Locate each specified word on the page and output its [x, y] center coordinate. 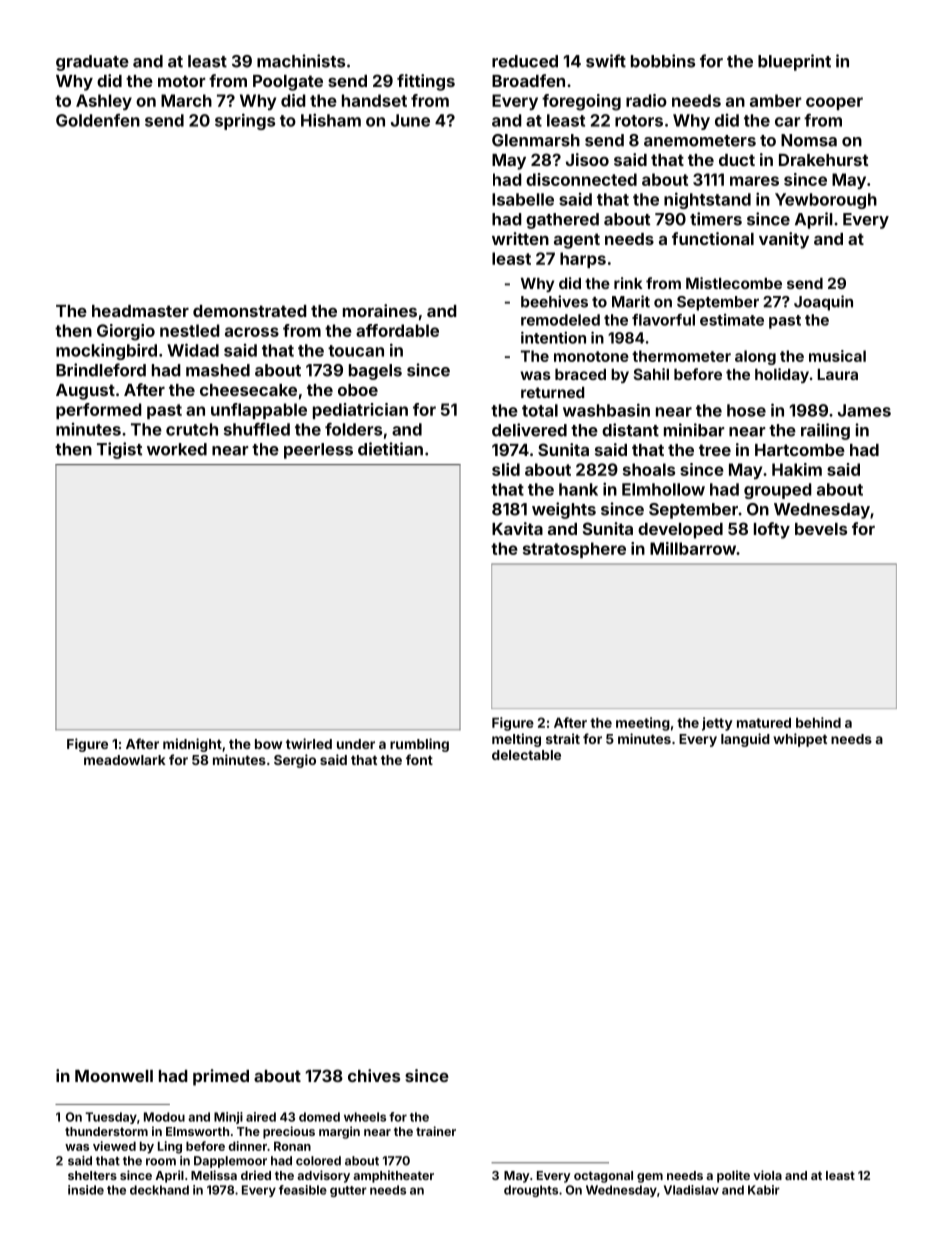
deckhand [159, 1190]
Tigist [119, 450]
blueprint [794, 62]
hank [578, 489]
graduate [92, 63]
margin [339, 1132]
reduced [525, 61]
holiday [782, 375]
